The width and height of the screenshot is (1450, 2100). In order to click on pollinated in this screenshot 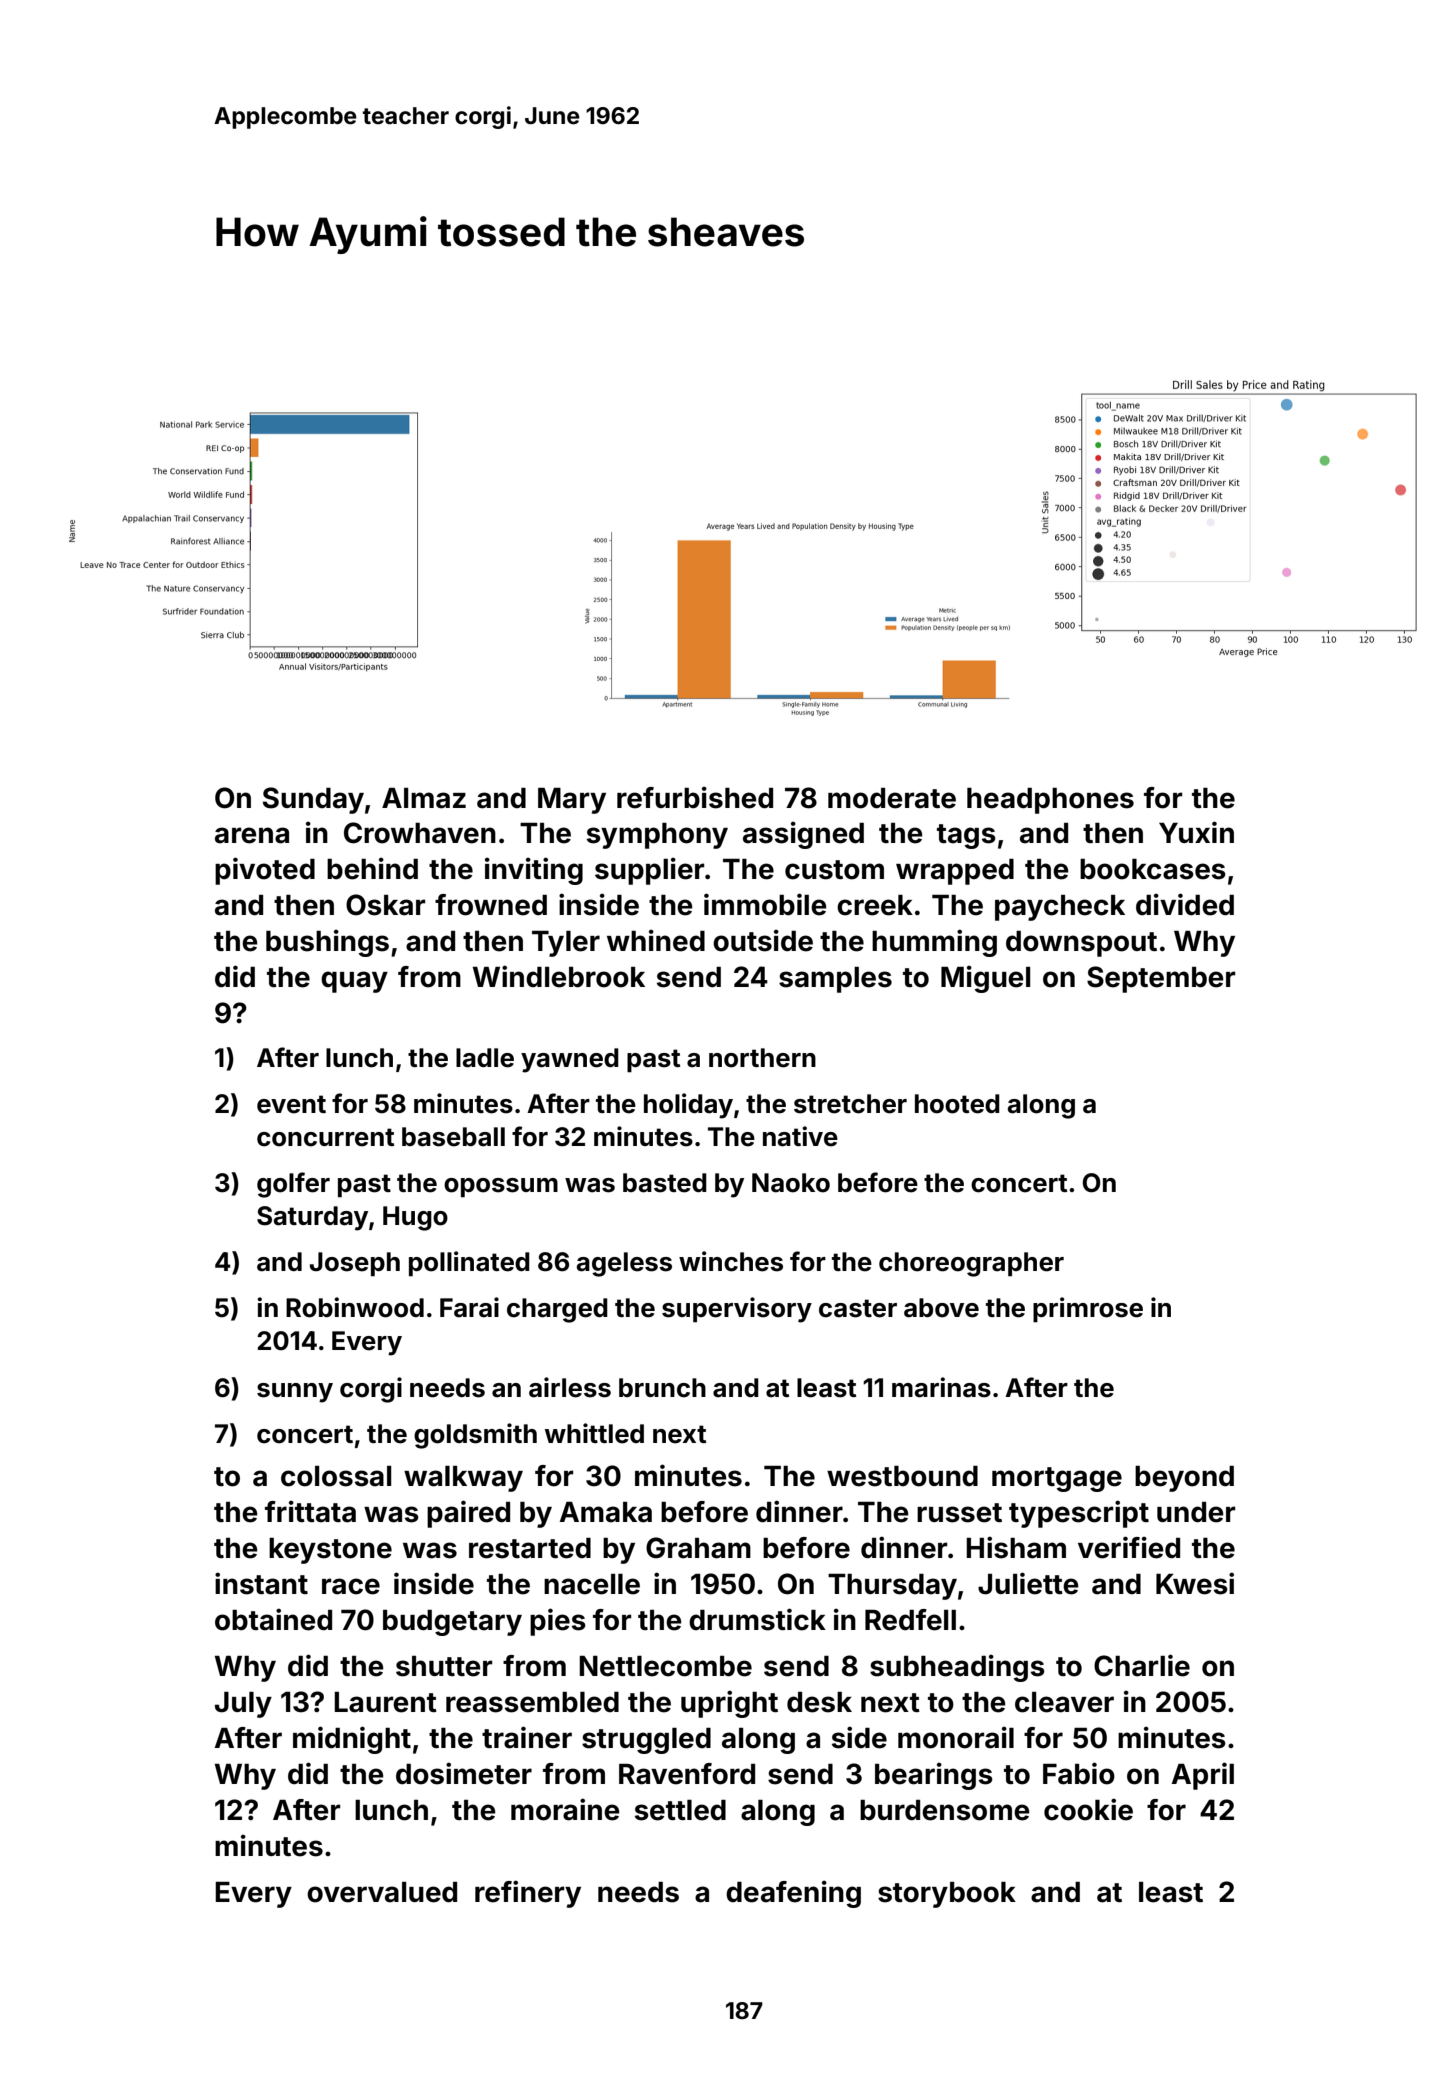, I will do `click(469, 1264)`.
